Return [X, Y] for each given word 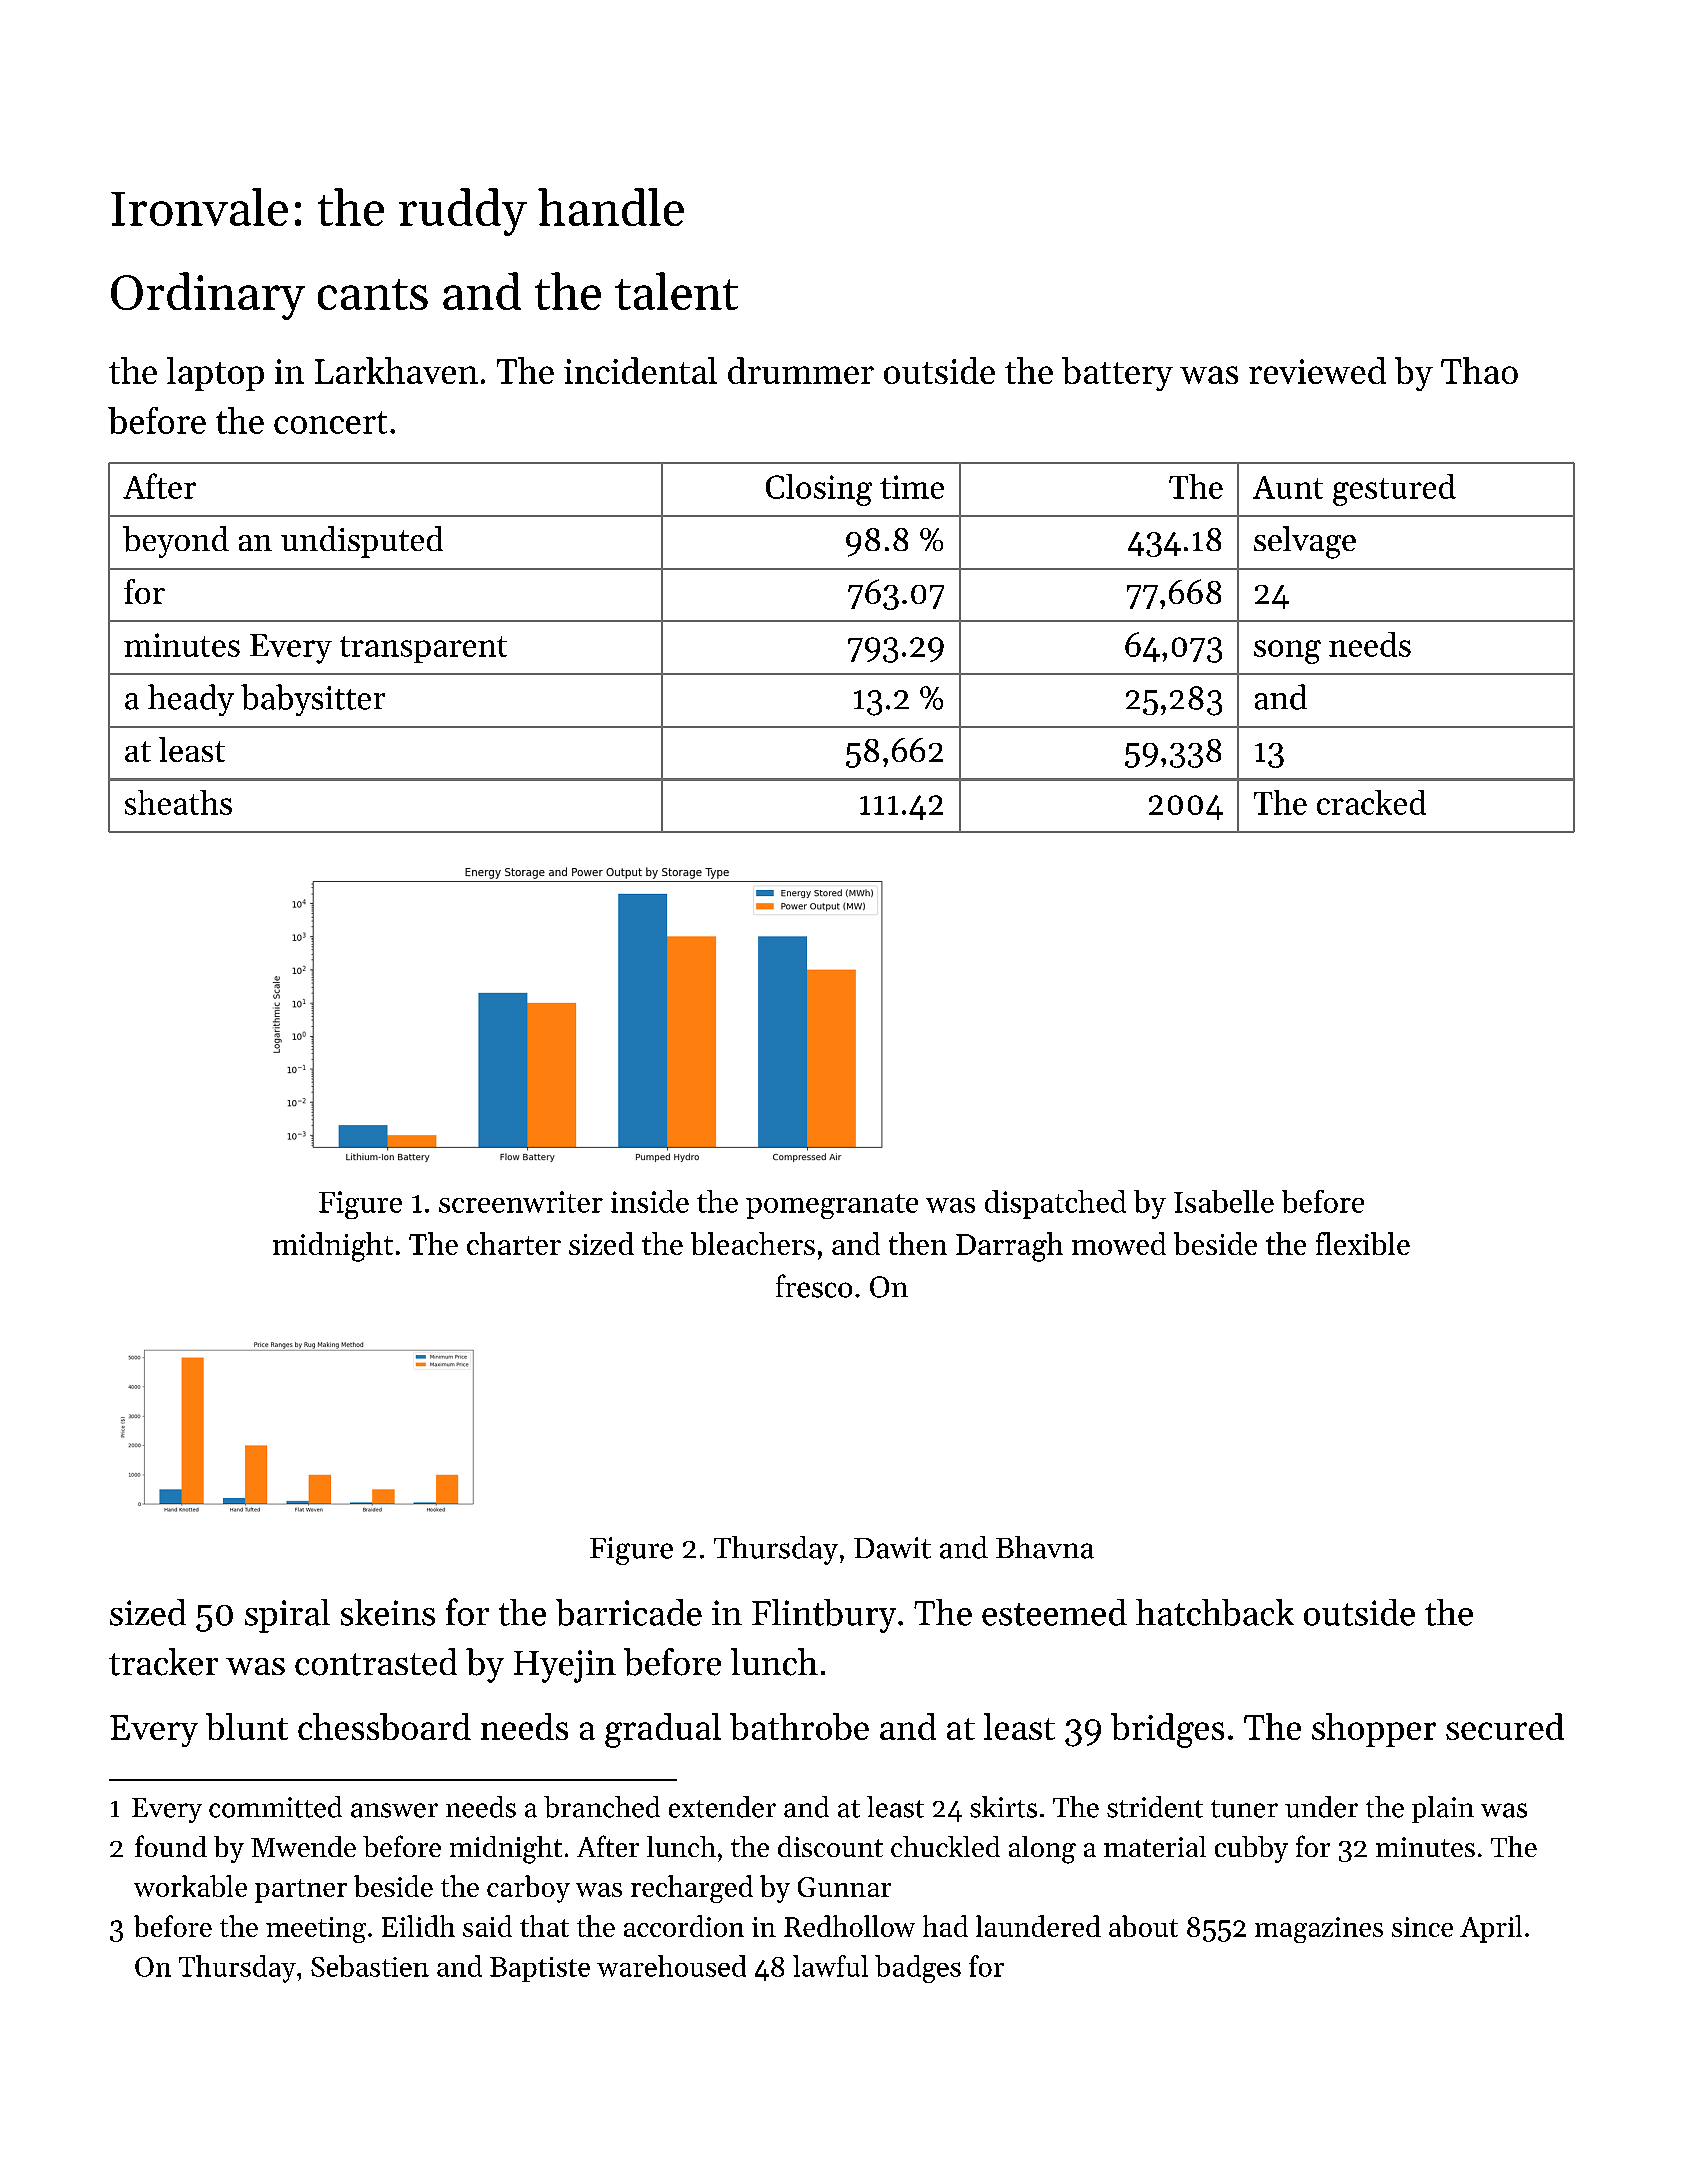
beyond [176, 542]
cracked [1371, 802]
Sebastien [370, 1966]
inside [650, 1201]
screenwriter [521, 1202]
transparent [423, 649]
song [1287, 652]
